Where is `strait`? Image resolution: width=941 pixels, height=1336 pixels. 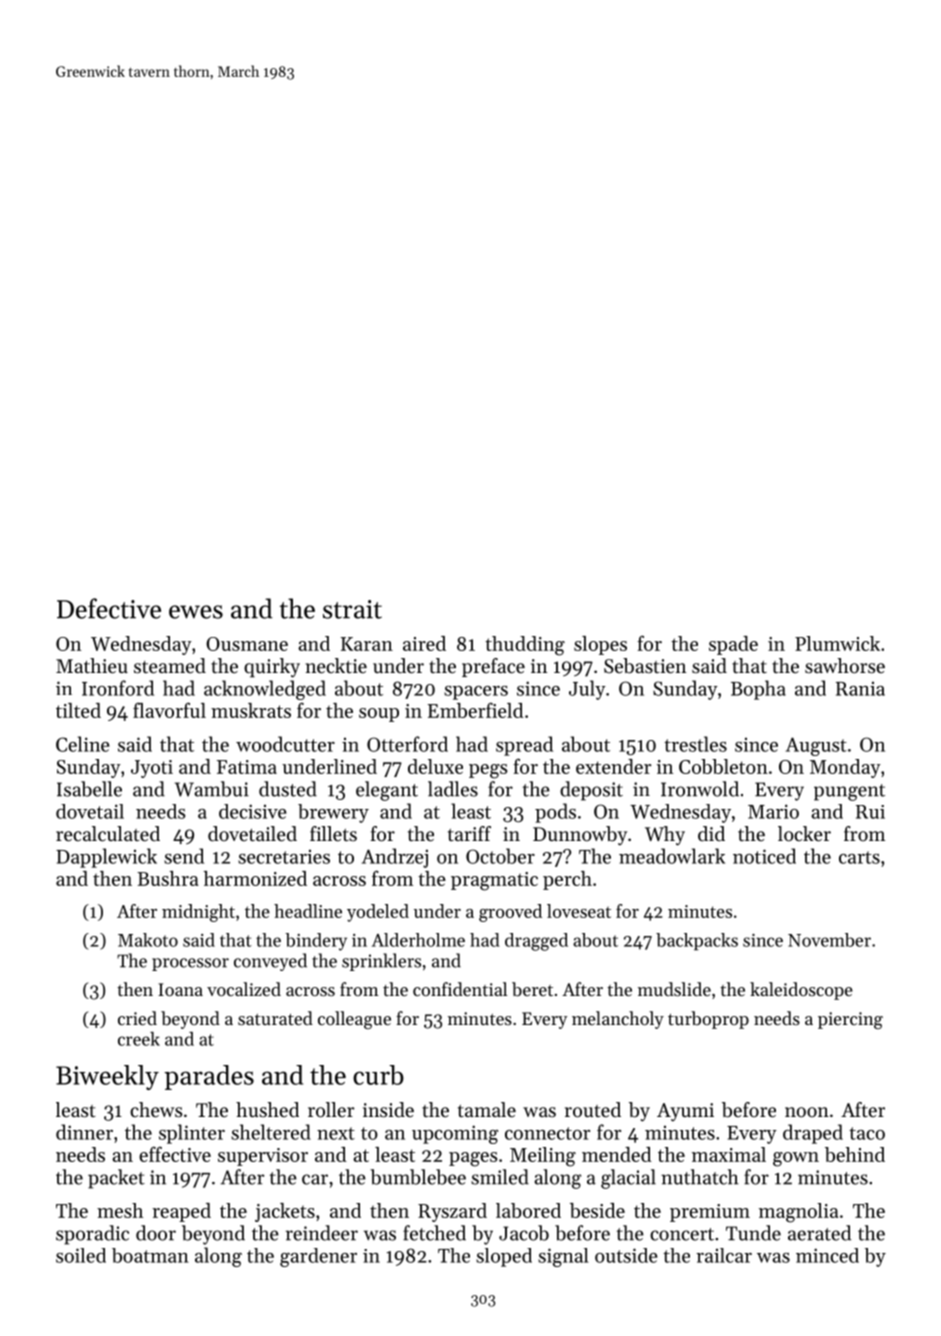 strait is located at coordinates (352, 609).
